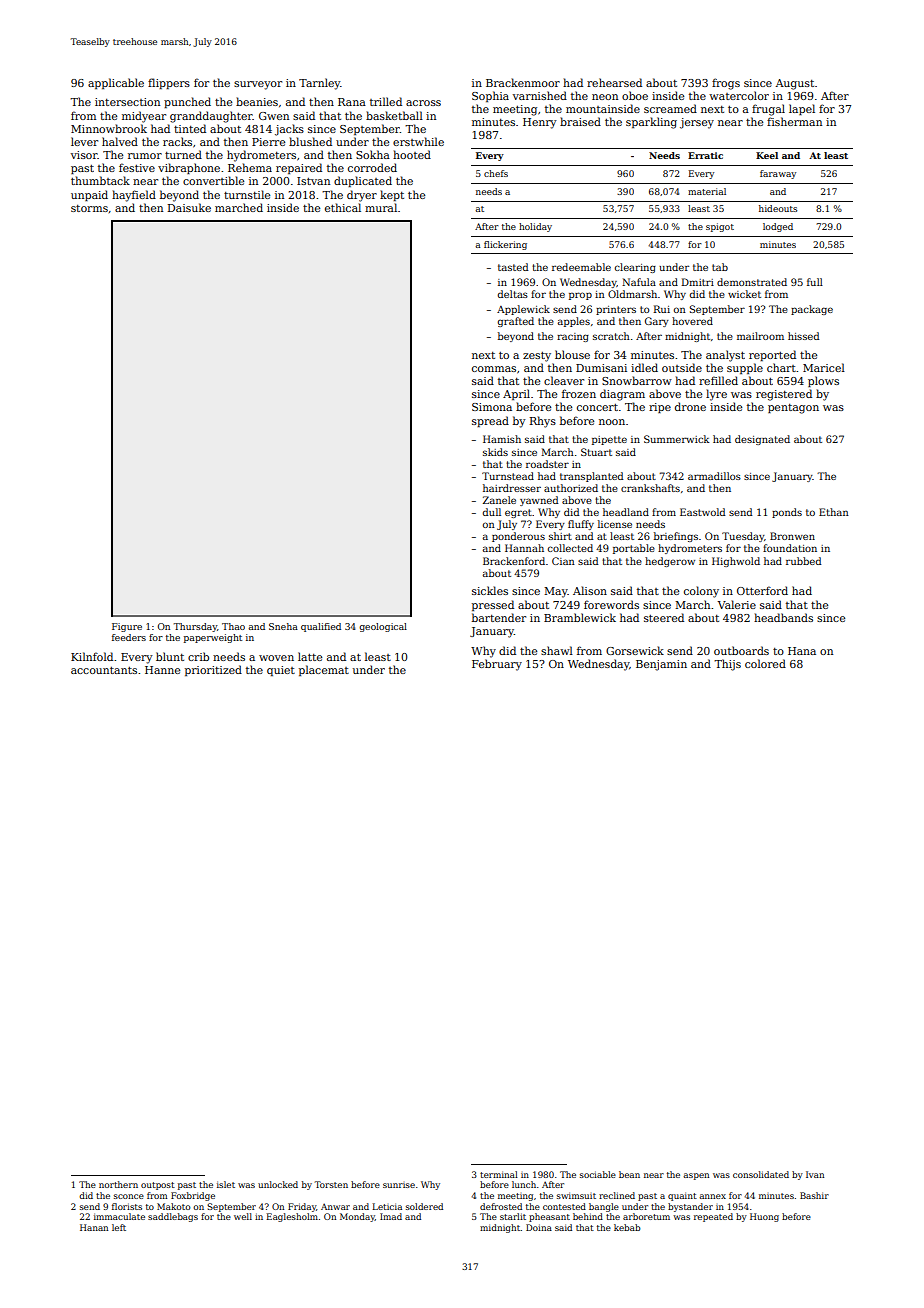  Describe the element at coordinates (104, 670) in the screenshot. I see `accountants` at that location.
